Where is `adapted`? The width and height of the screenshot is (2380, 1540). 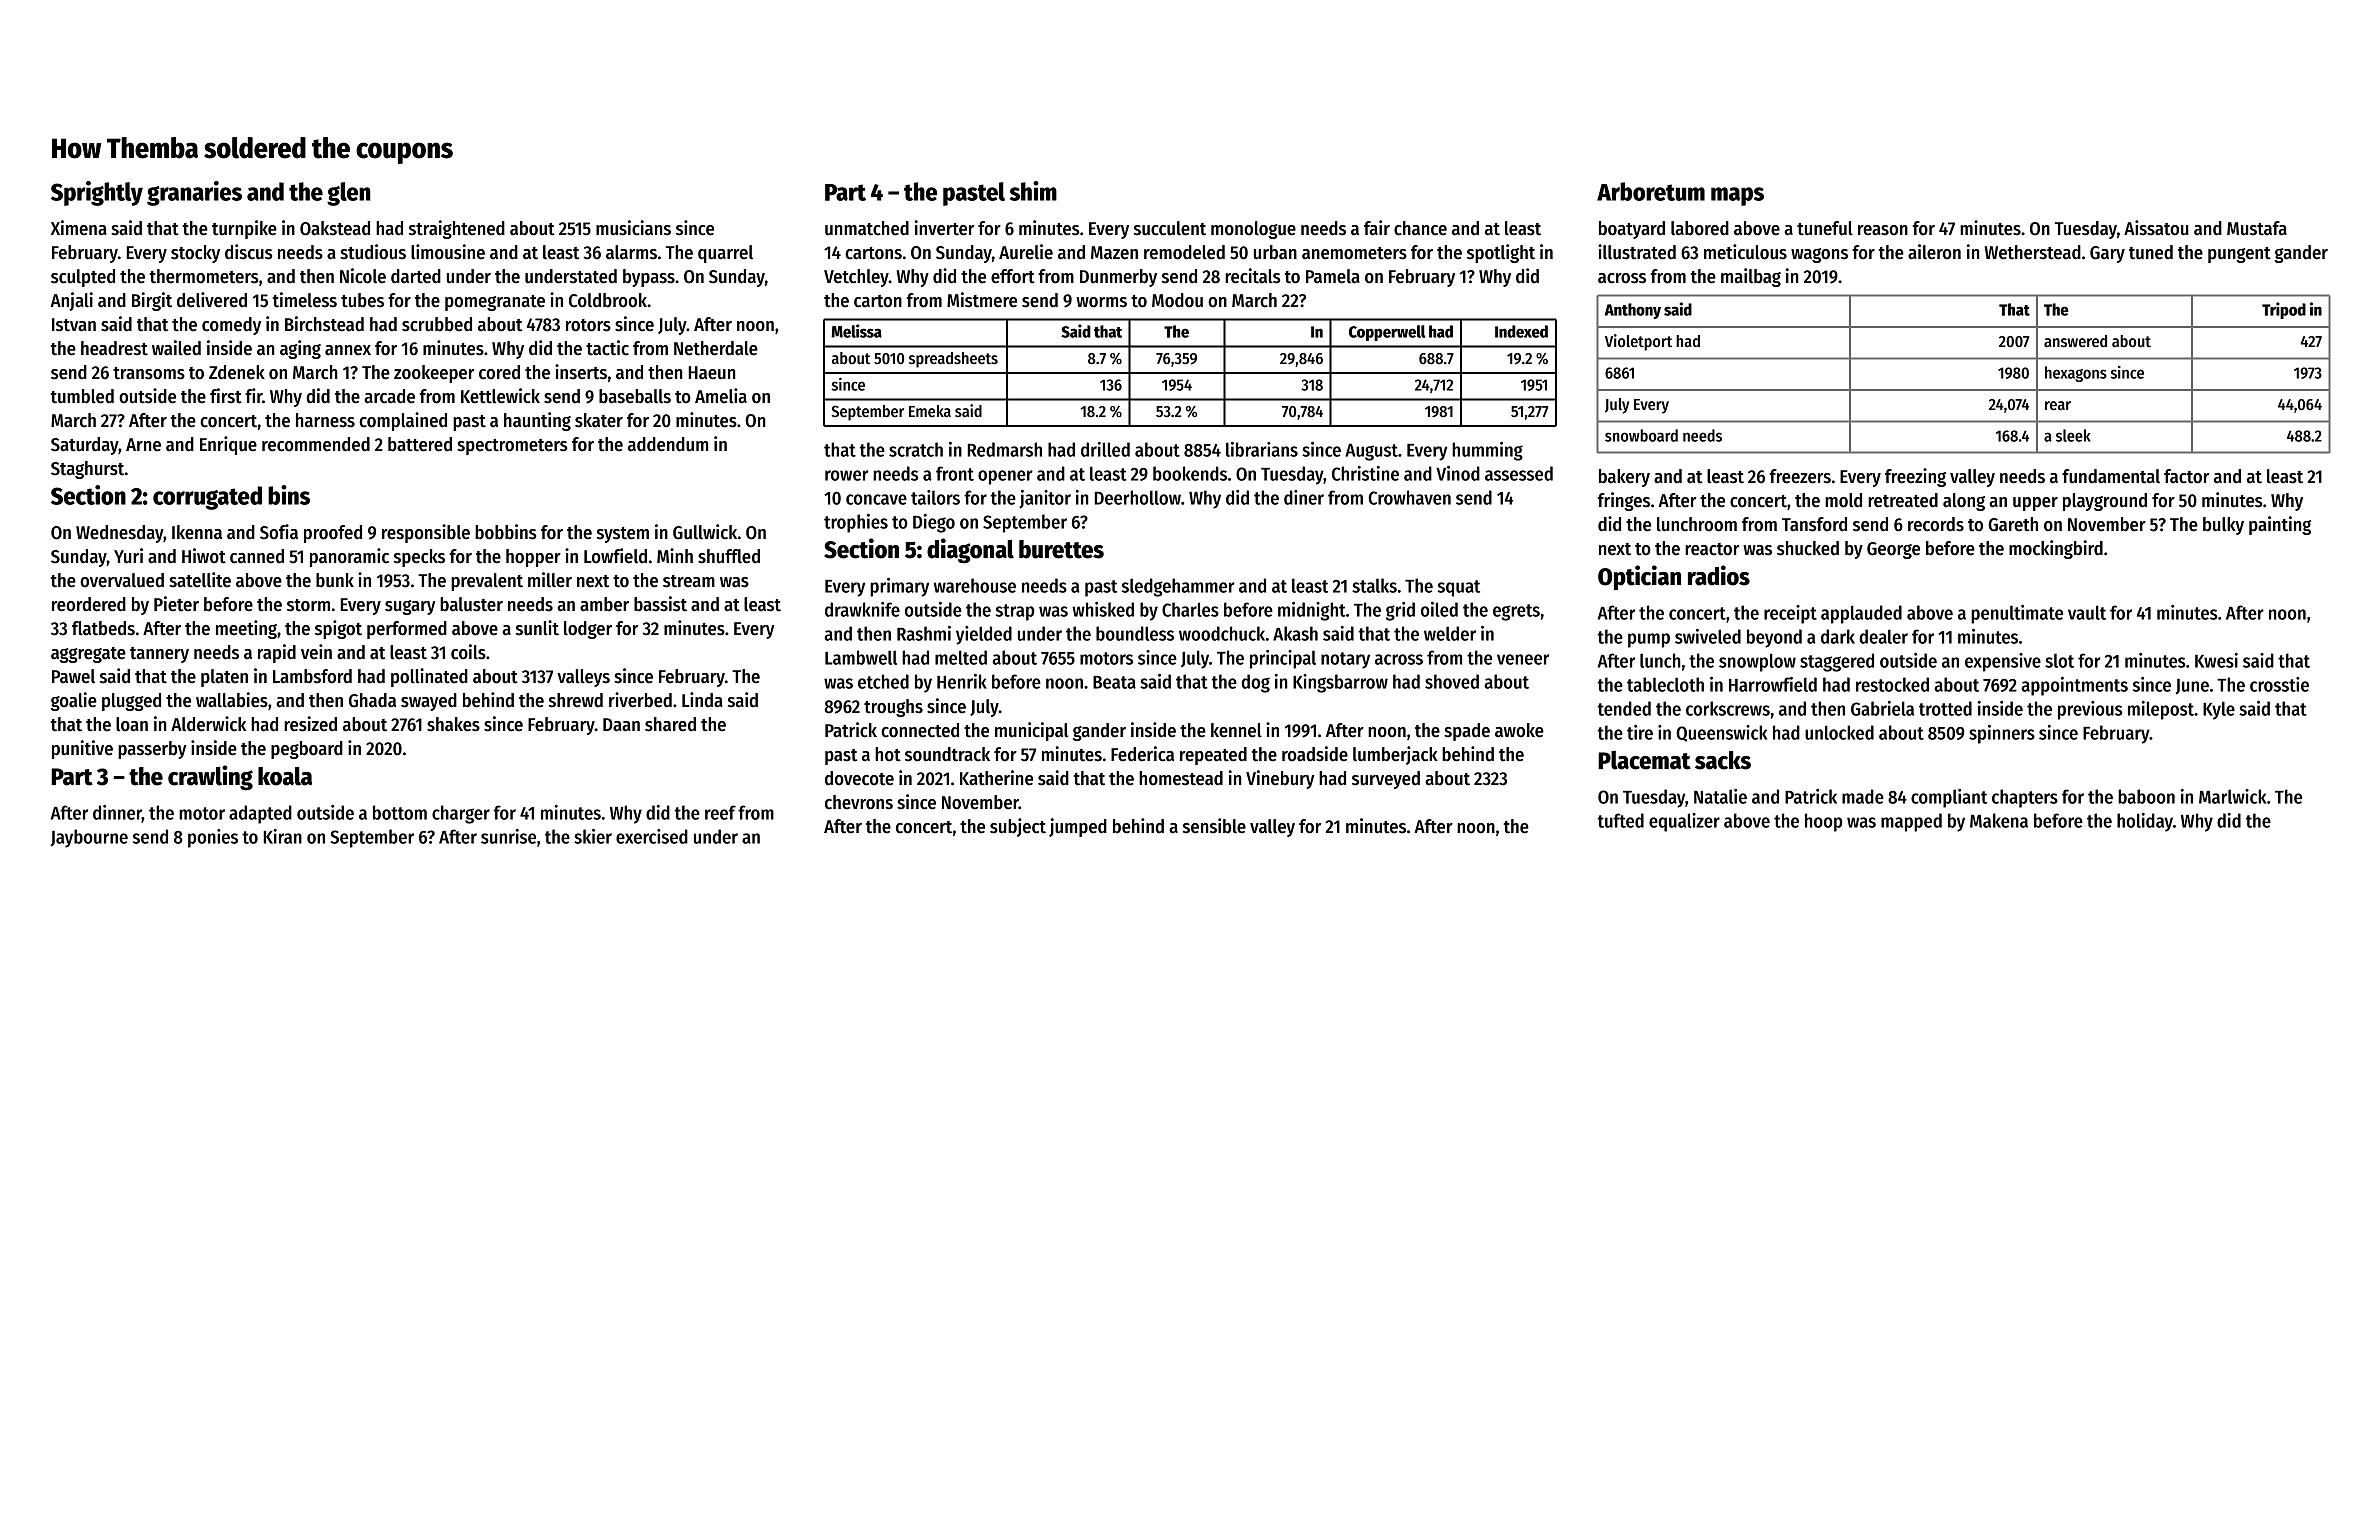
adapted is located at coordinates (260, 814).
